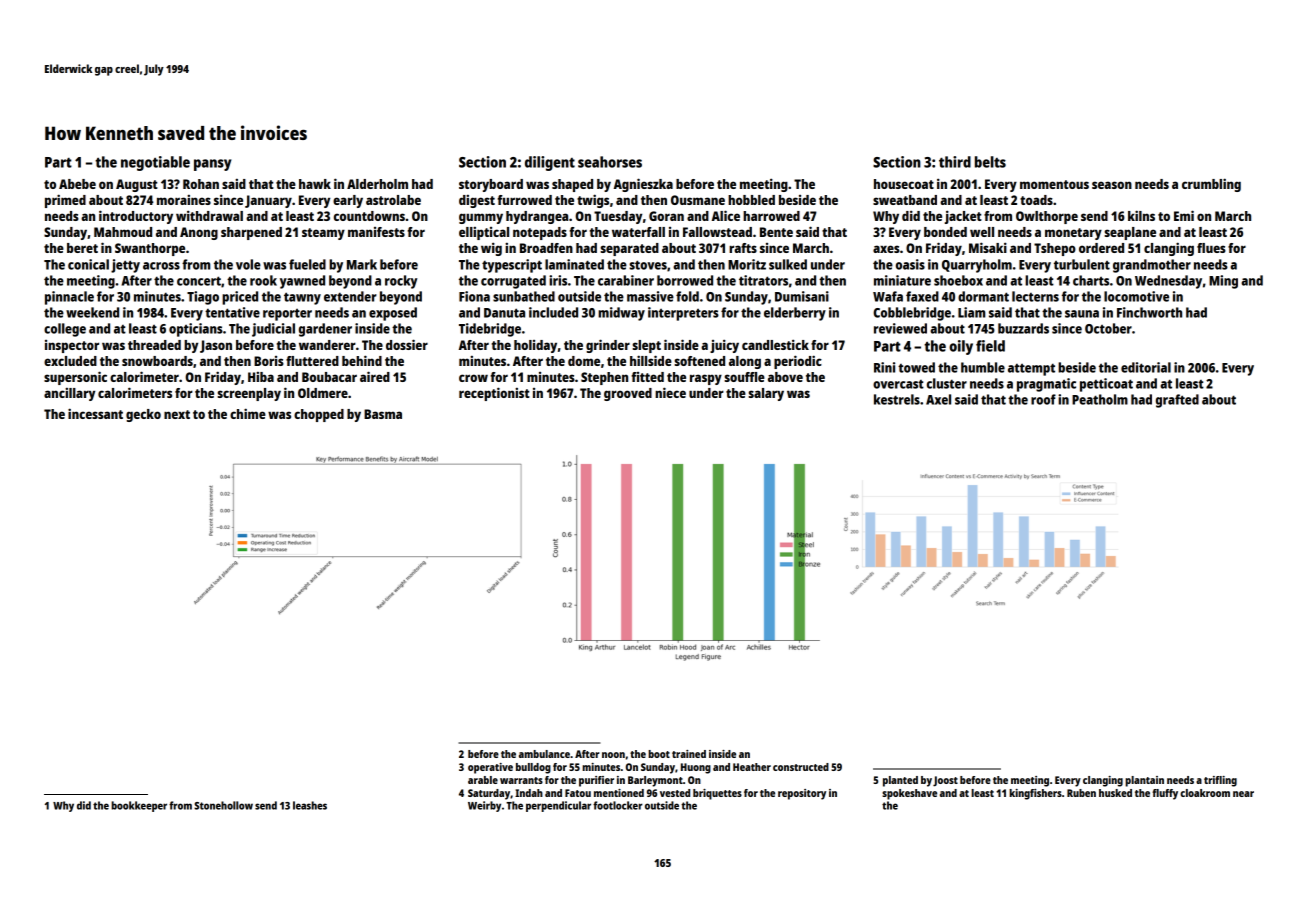  Describe the element at coordinates (177, 414) in the screenshot. I see `next` at that location.
